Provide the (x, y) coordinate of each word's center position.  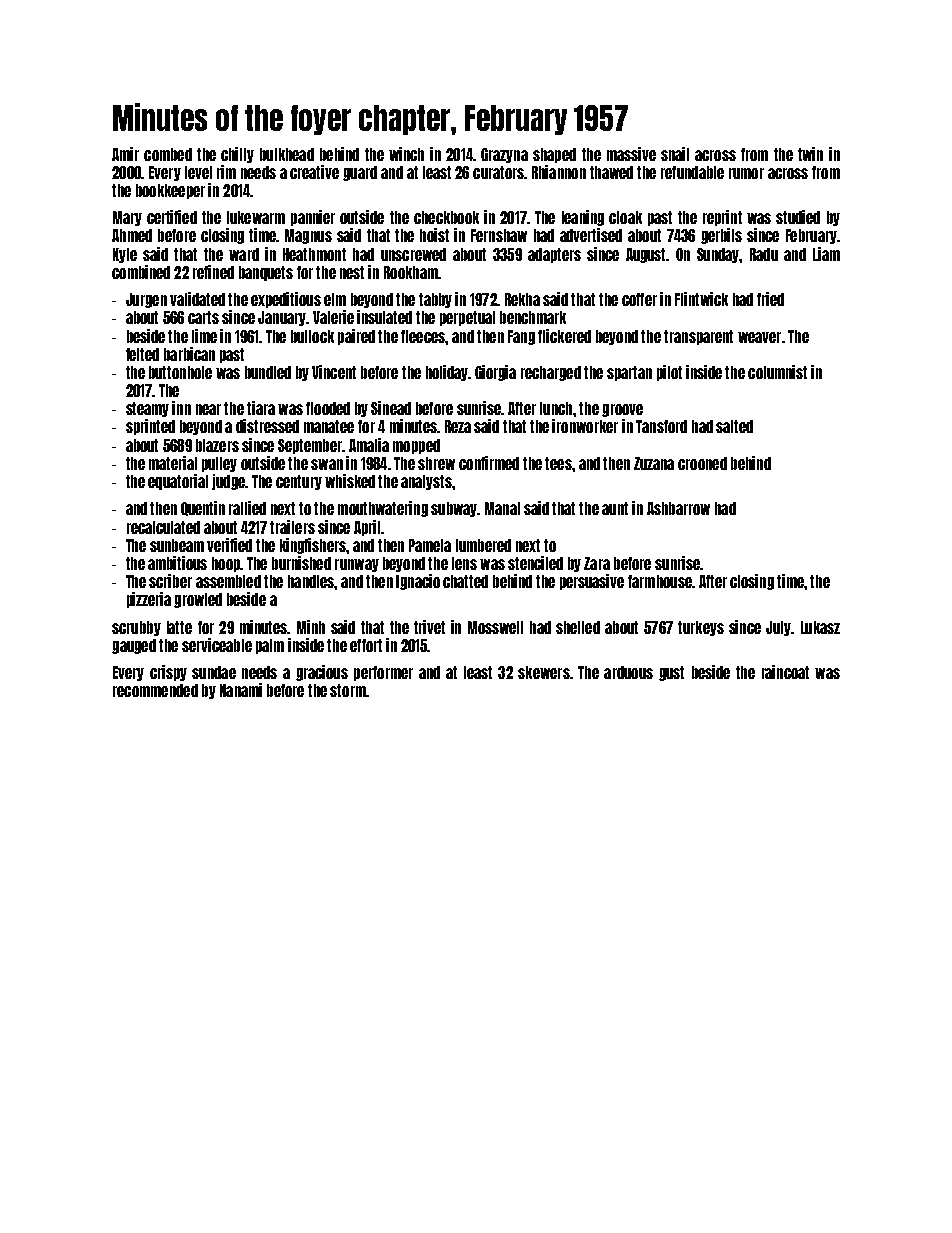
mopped (416, 446)
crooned (702, 463)
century (299, 482)
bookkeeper (170, 191)
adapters (554, 255)
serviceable (217, 645)
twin (810, 154)
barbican (189, 354)
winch (406, 154)
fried (770, 299)
